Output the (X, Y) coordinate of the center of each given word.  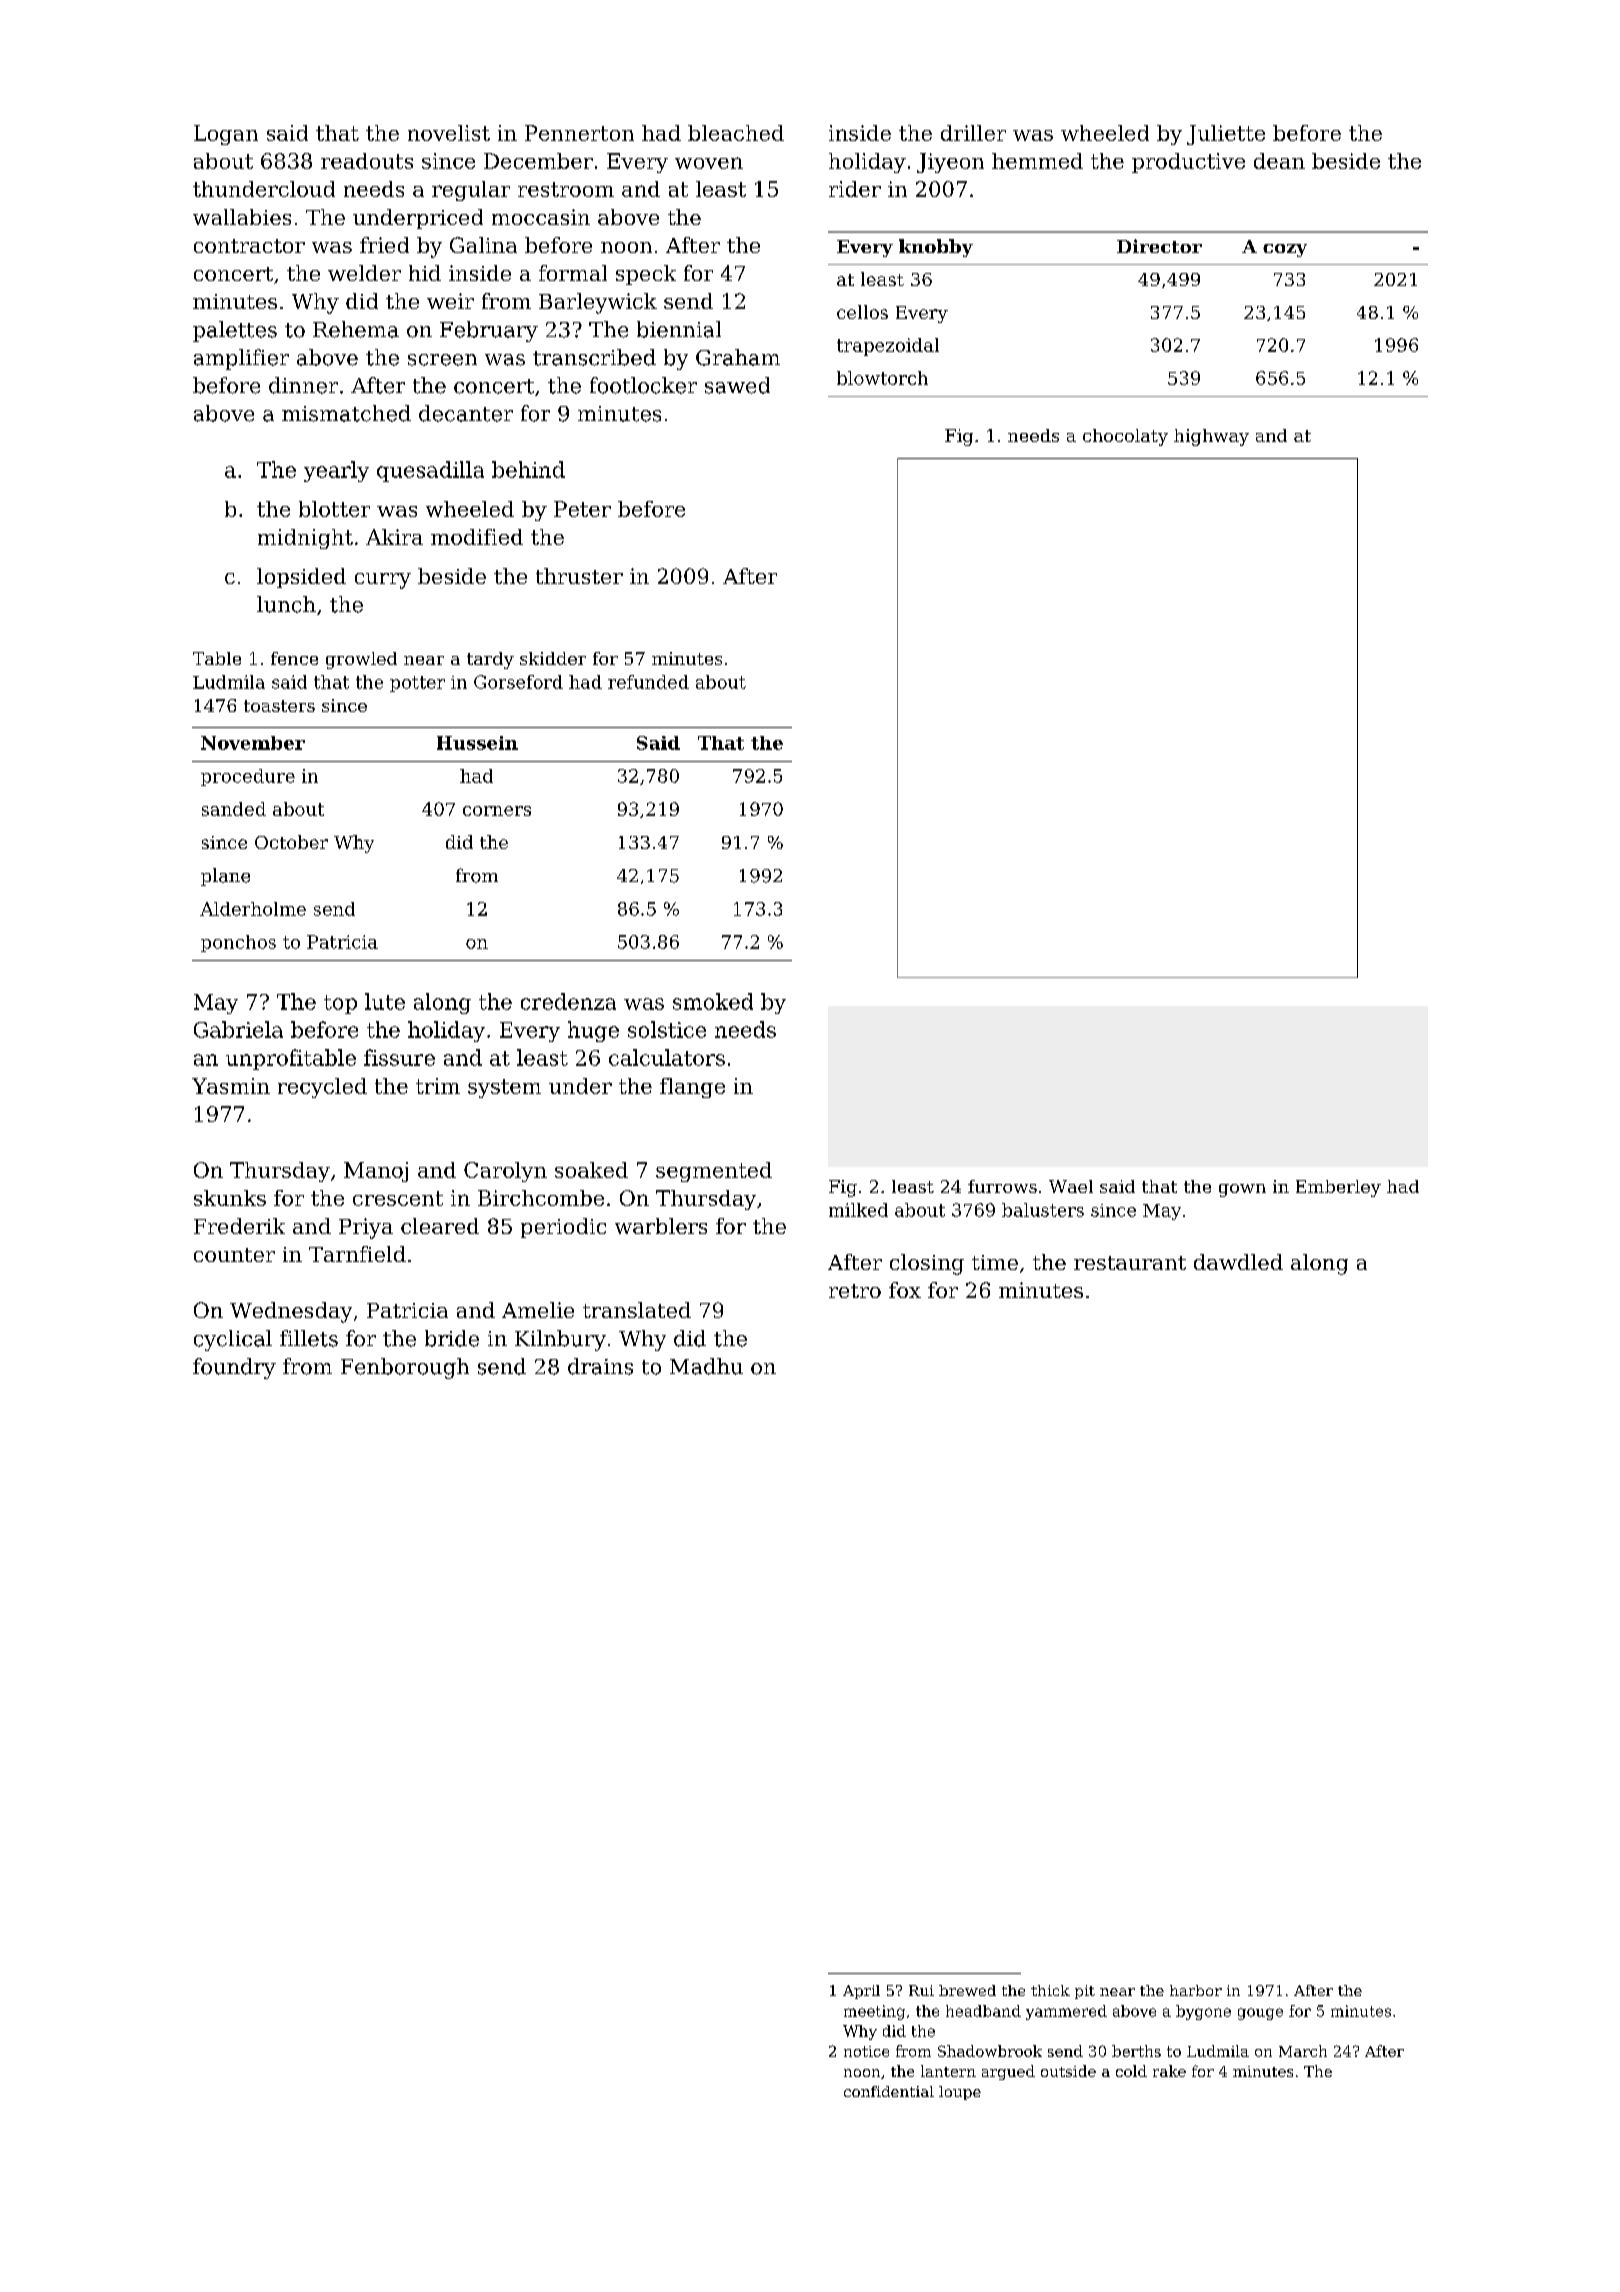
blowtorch (882, 378)
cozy (1285, 250)
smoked (713, 1001)
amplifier (241, 359)
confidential (889, 2091)
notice (866, 2051)
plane (225, 877)
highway (1211, 437)
